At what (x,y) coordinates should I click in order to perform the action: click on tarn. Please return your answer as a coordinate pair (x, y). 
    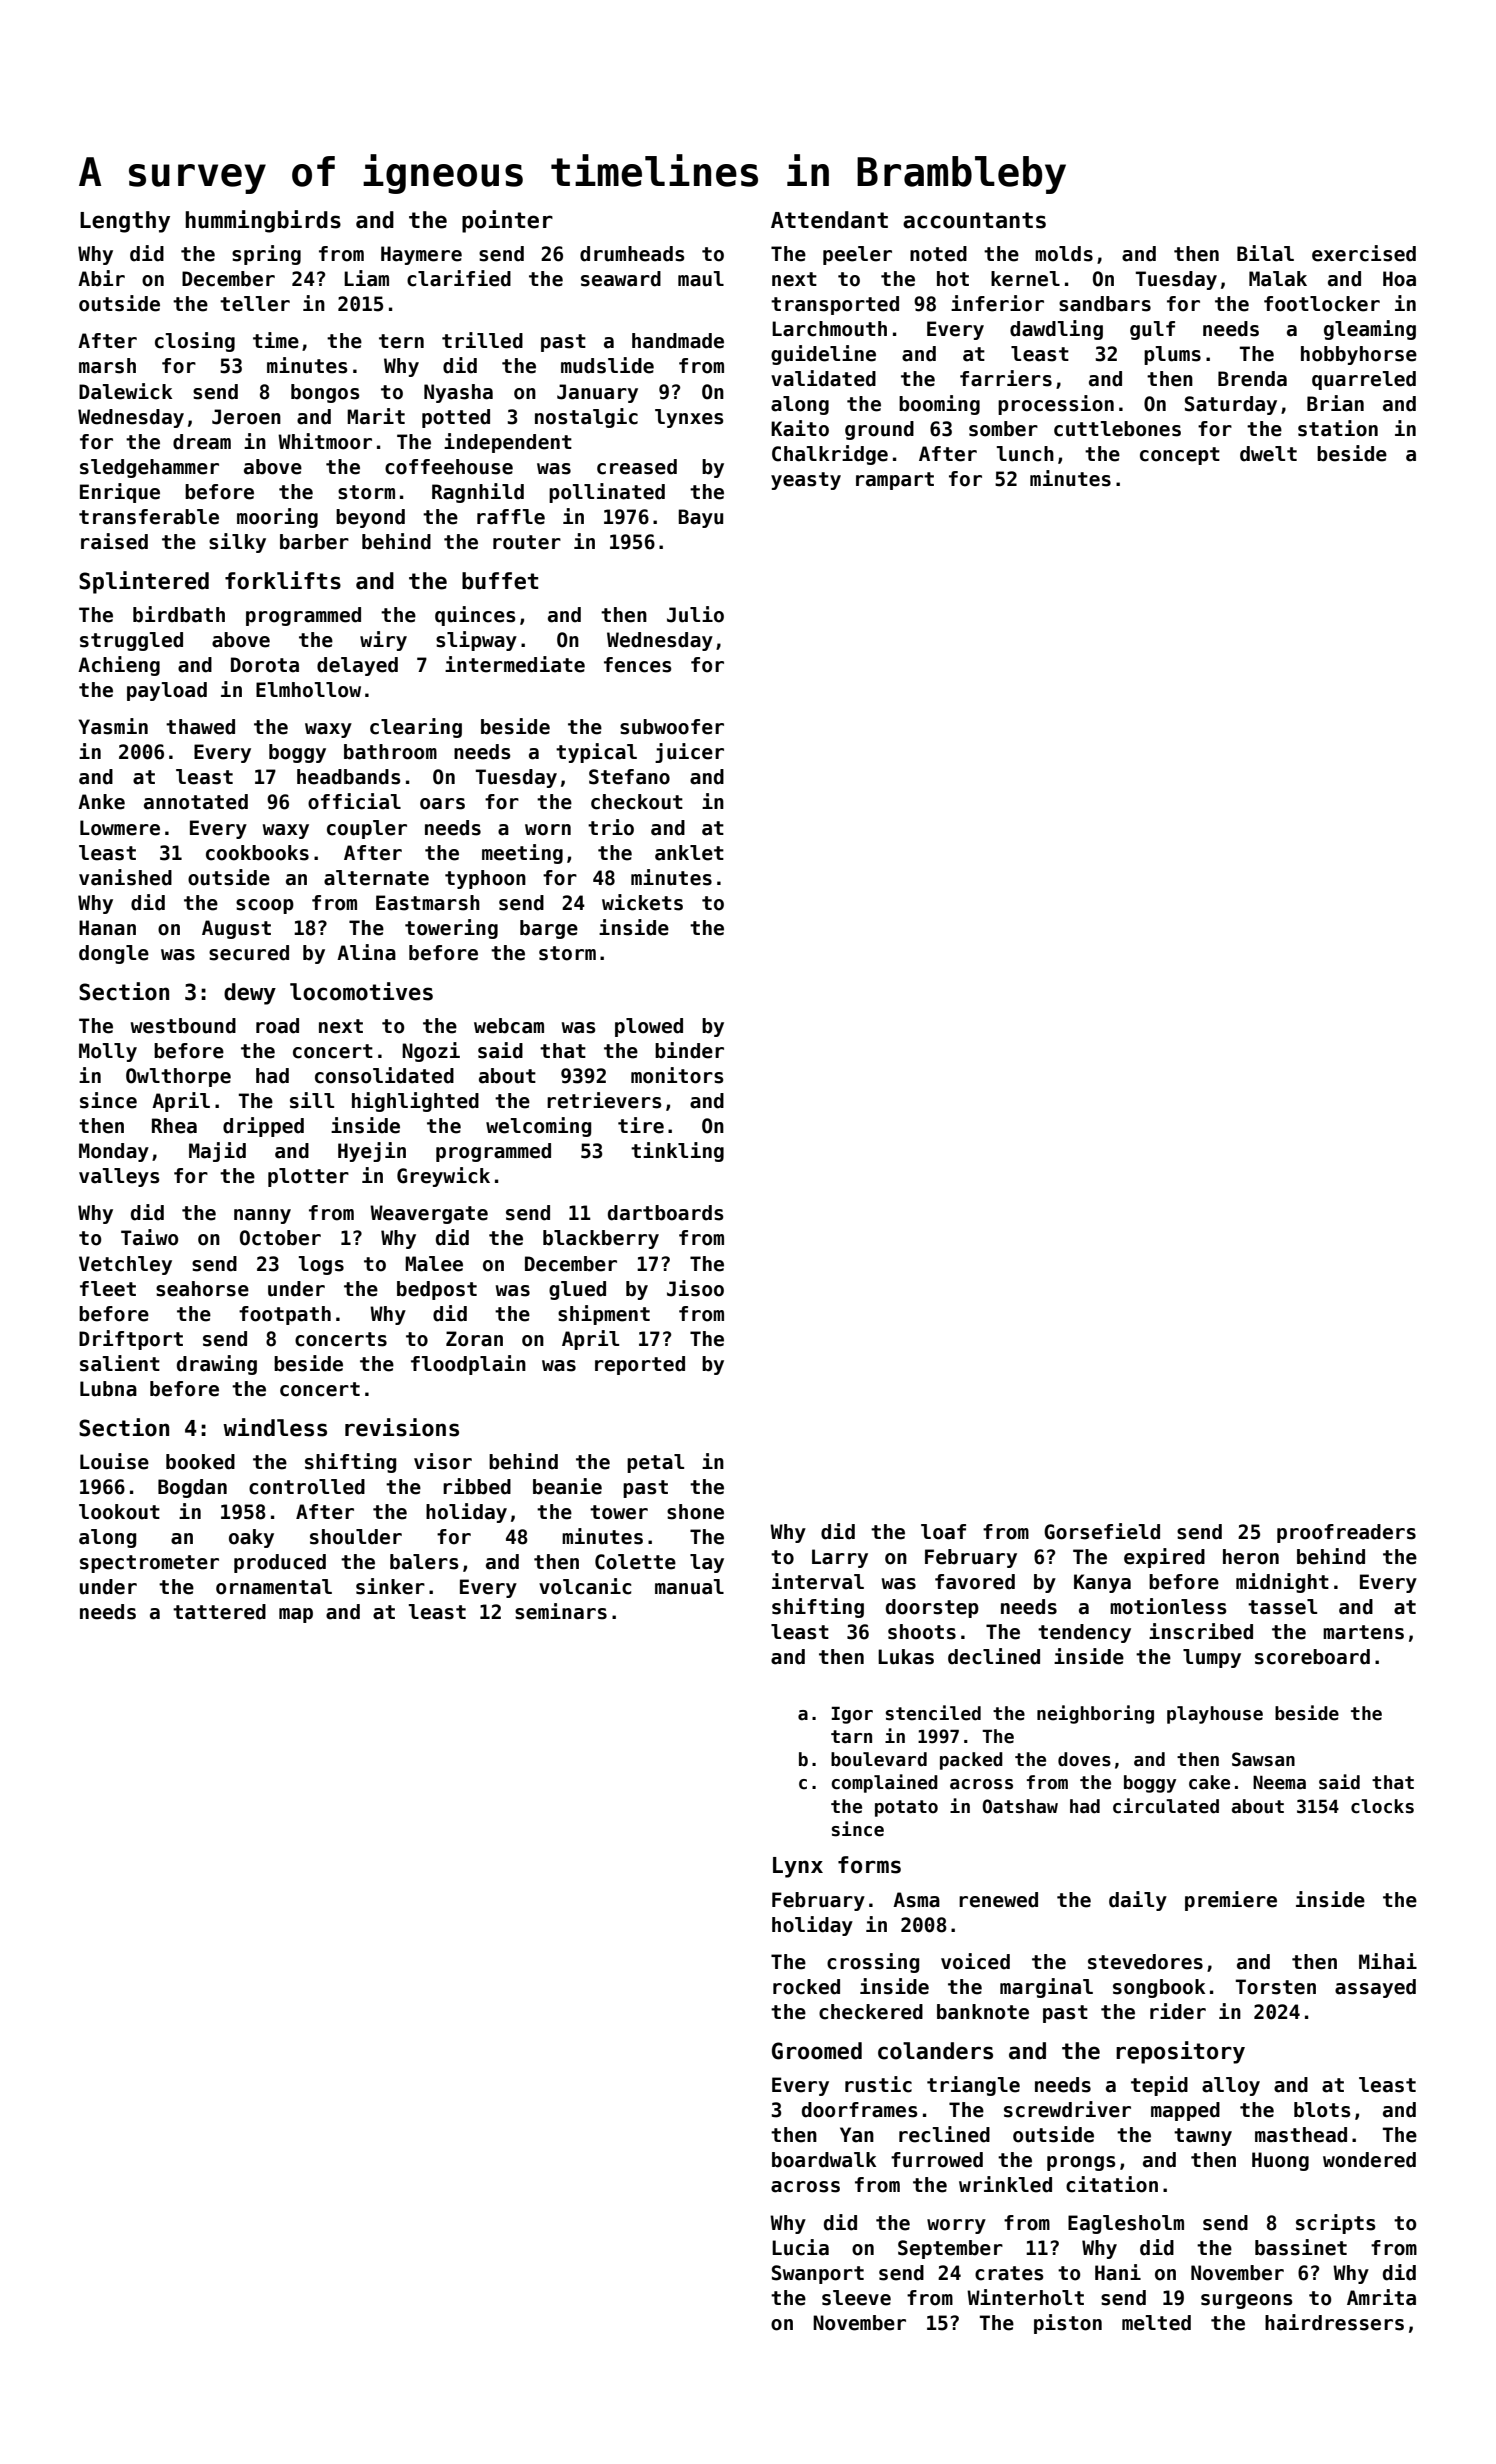
    Looking at the image, I should click on (851, 1737).
